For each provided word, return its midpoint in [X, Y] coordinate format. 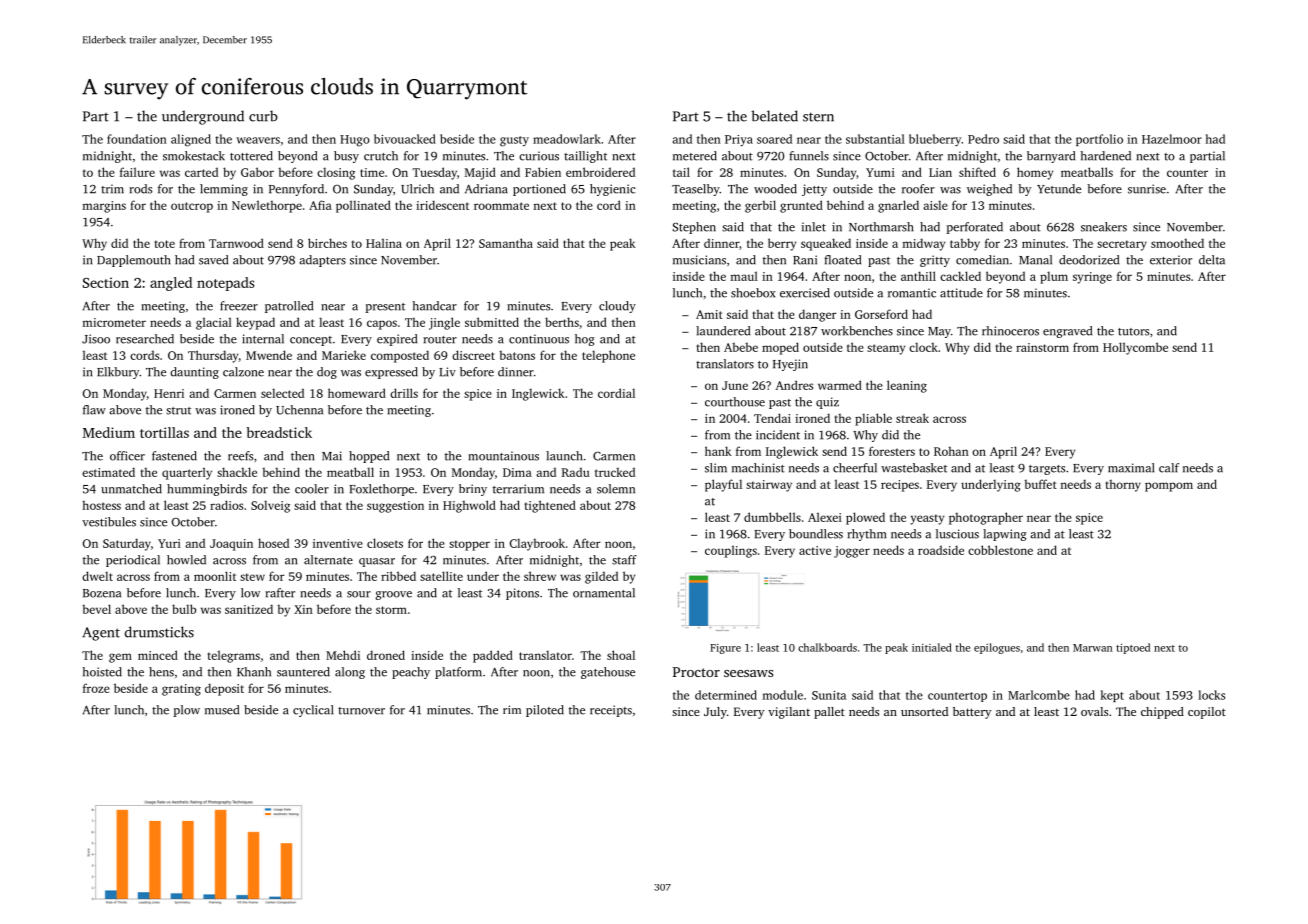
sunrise [1147, 189]
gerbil [760, 206]
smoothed [1177, 243]
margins [104, 207]
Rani [805, 260]
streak [912, 418]
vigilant [789, 713]
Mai [332, 456]
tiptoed [1133, 648]
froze [96, 688]
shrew [540, 576]
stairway [769, 486]
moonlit [215, 576]
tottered [251, 156]
